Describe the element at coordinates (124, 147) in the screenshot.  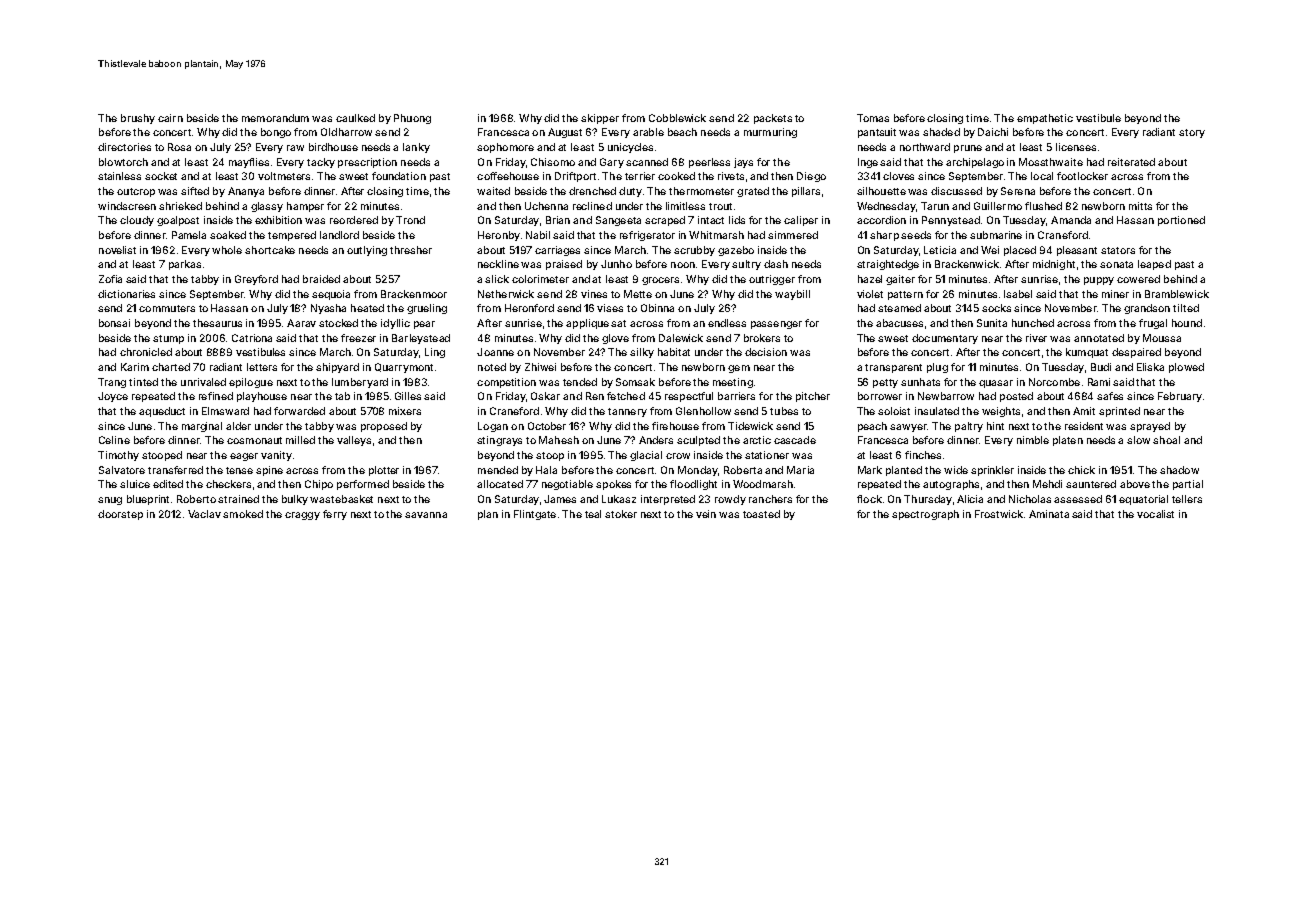
I see `directories` at that location.
